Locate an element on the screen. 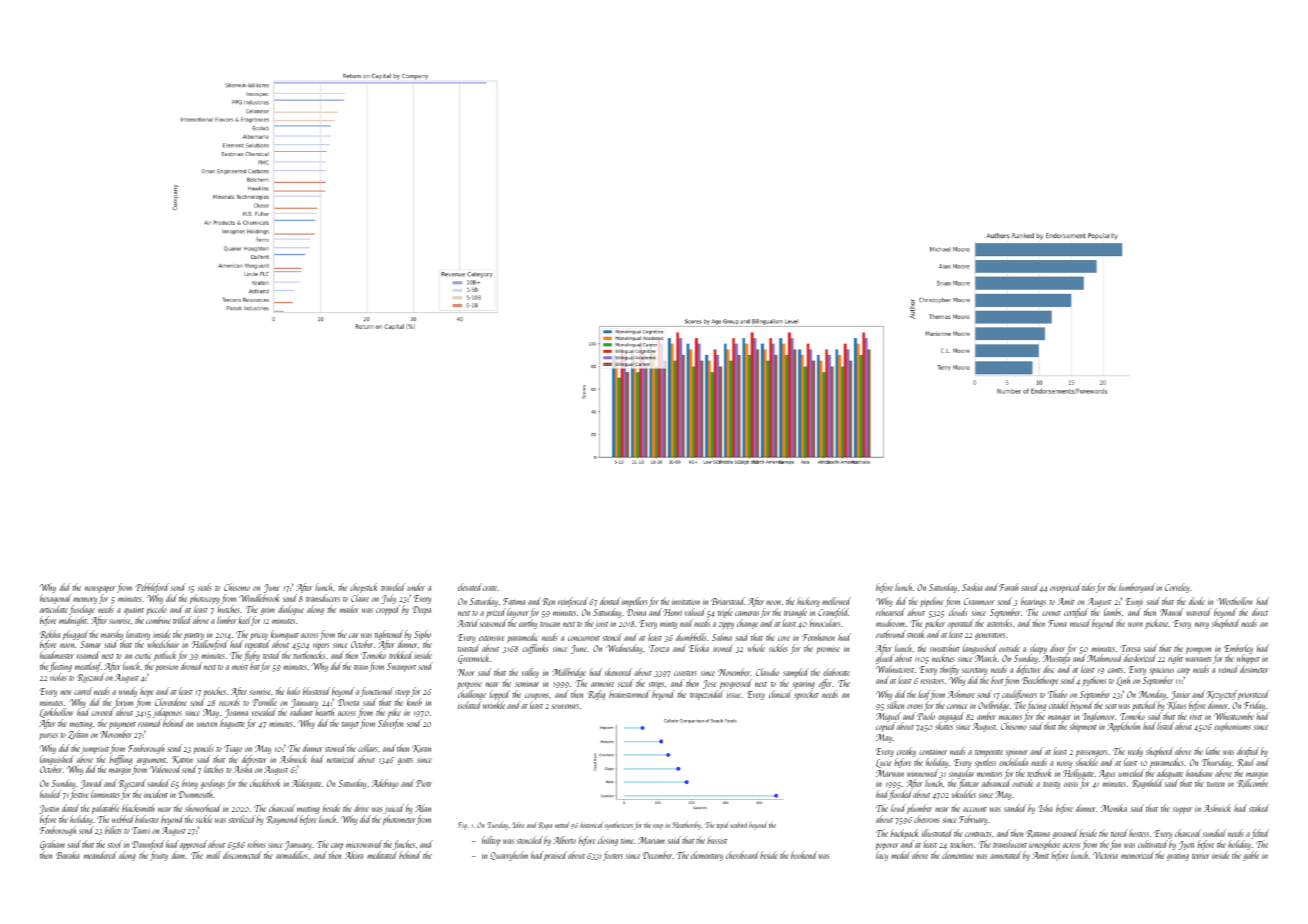 The image size is (1308, 924). tides is located at coordinates (1088, 587).
